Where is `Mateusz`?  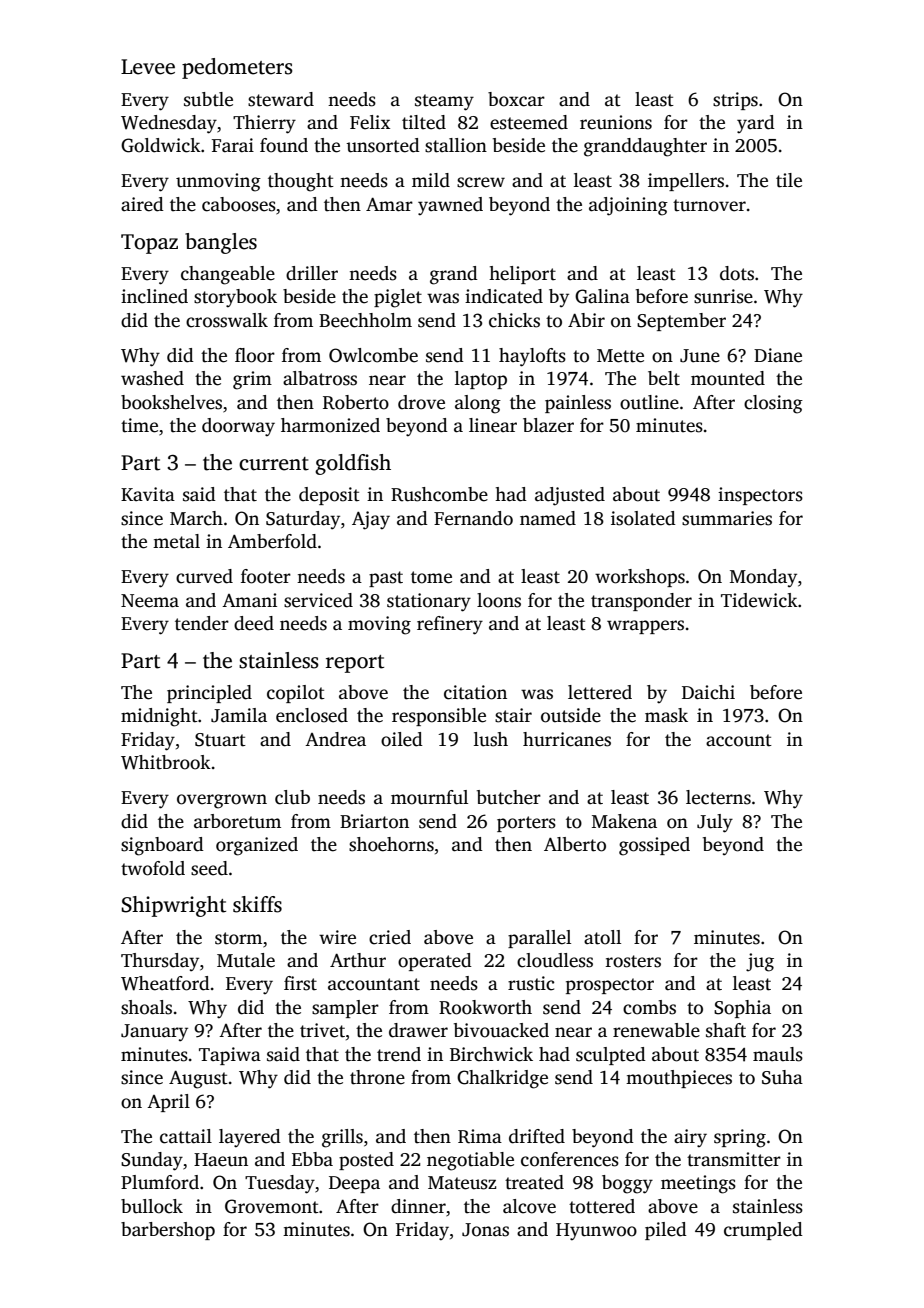 Mateusz is located at coordinates (462, 1183).
